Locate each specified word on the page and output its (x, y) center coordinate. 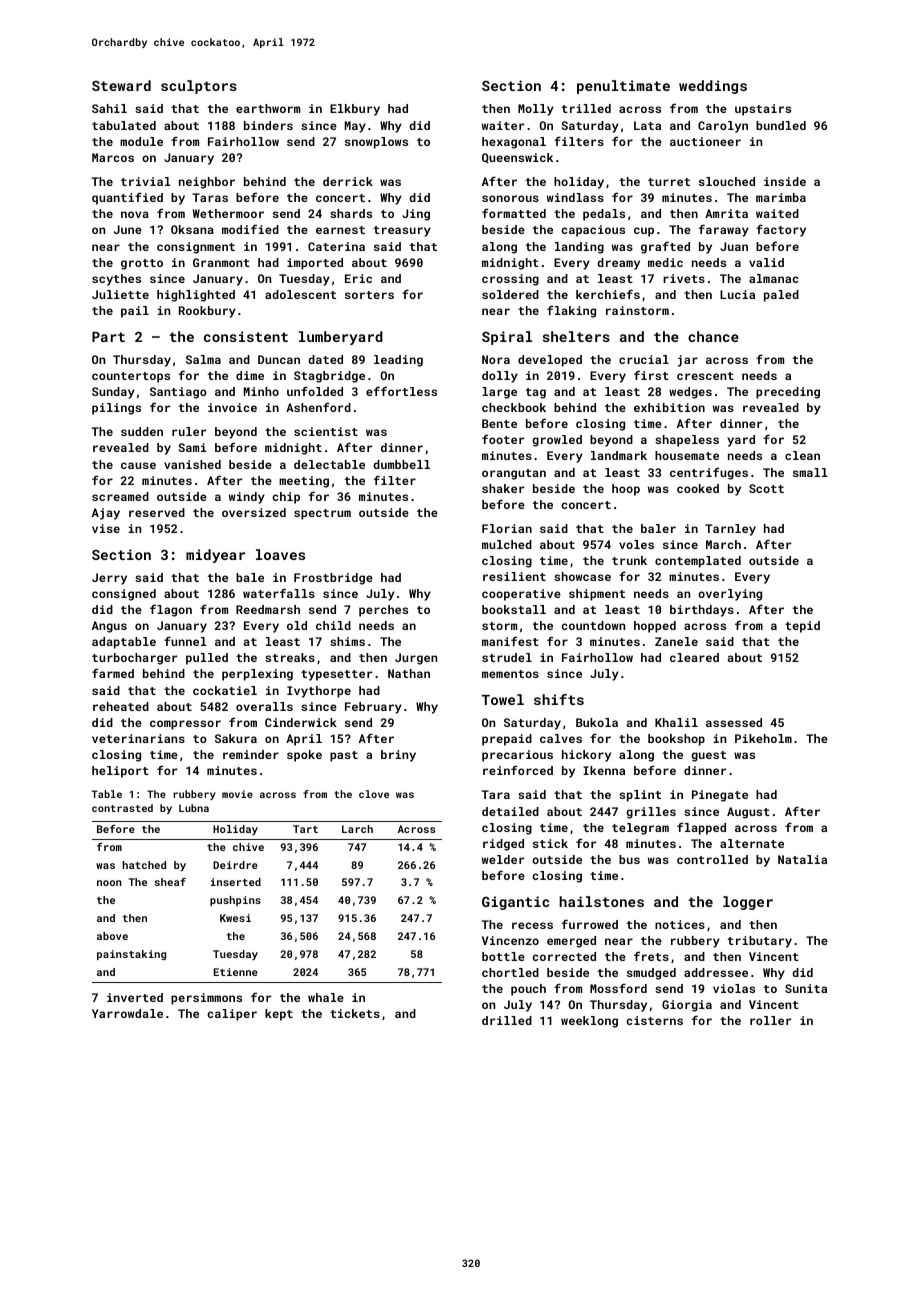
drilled (507, 1020)
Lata (647, 125)
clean (802, 455)
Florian (507, 528)
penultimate (623, 87)
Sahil (109, 108)
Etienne (236, 972)
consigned (124, 595)
